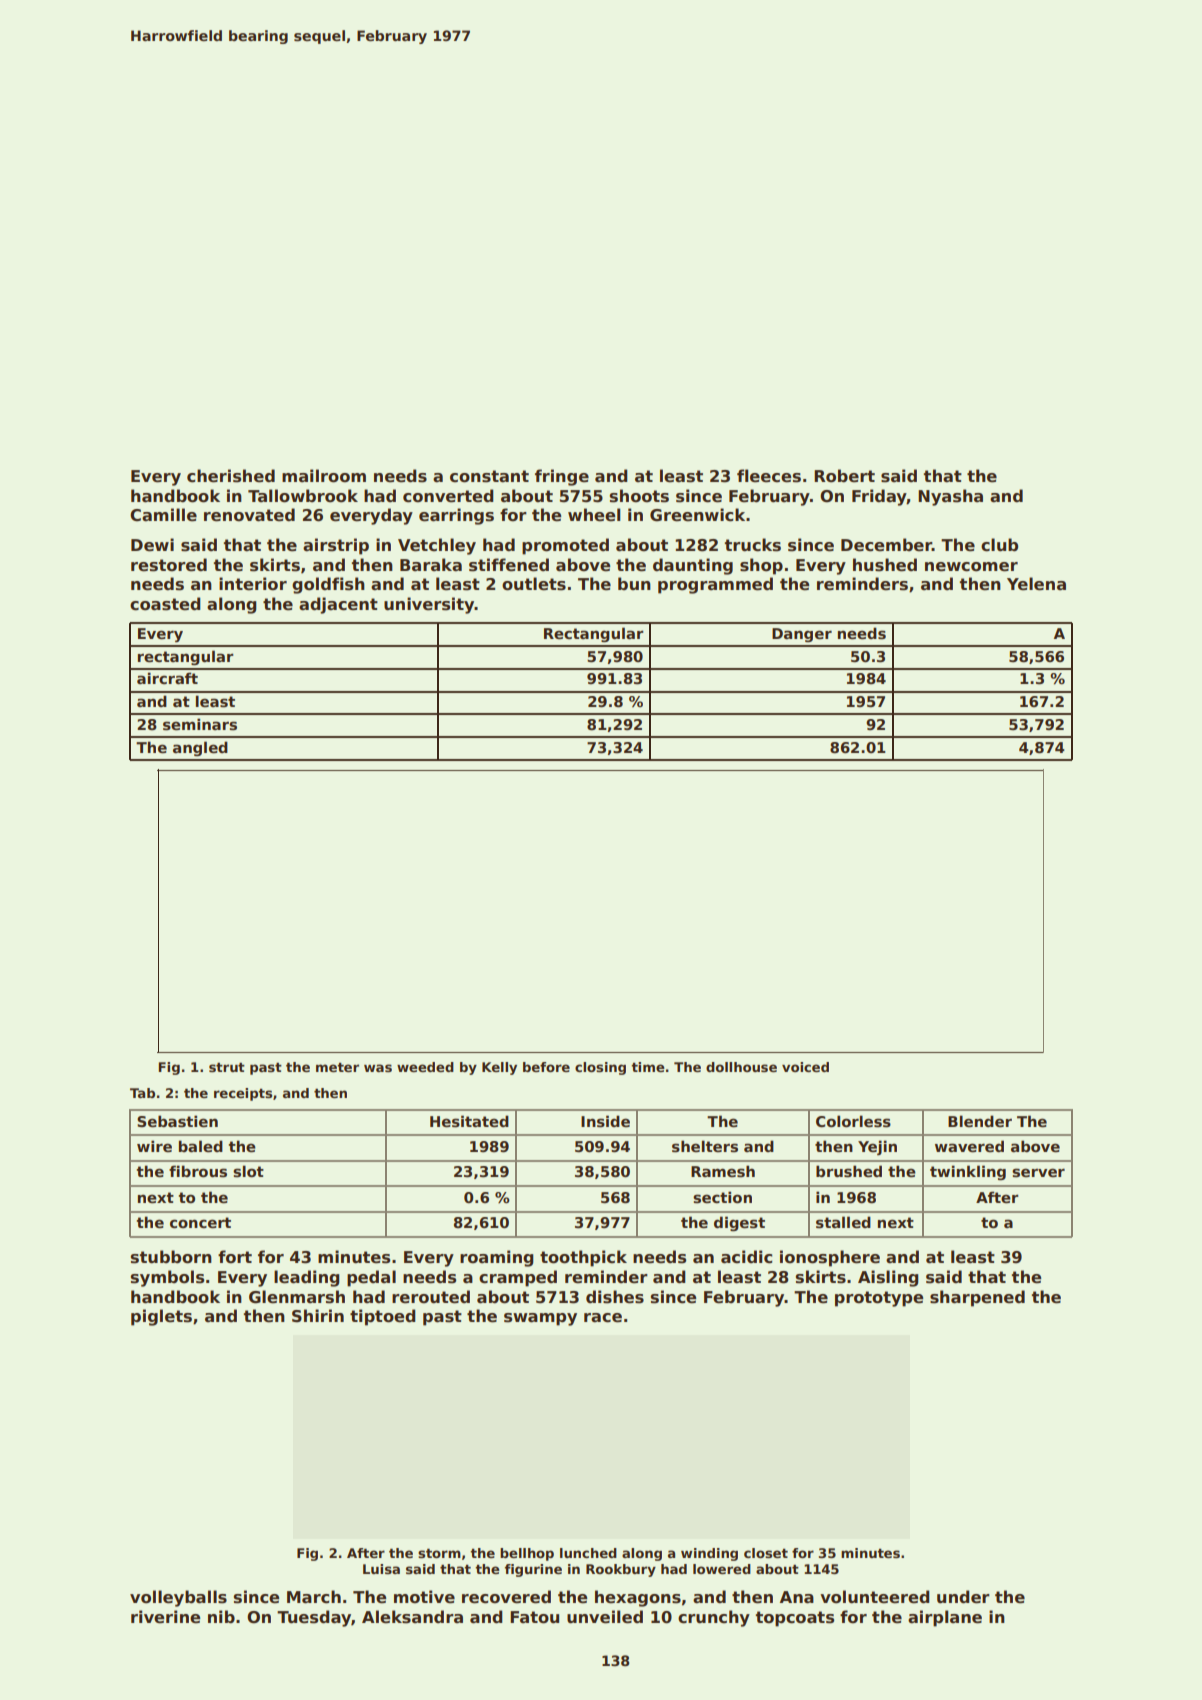  I want to click on winding, so click(709, 1554).
